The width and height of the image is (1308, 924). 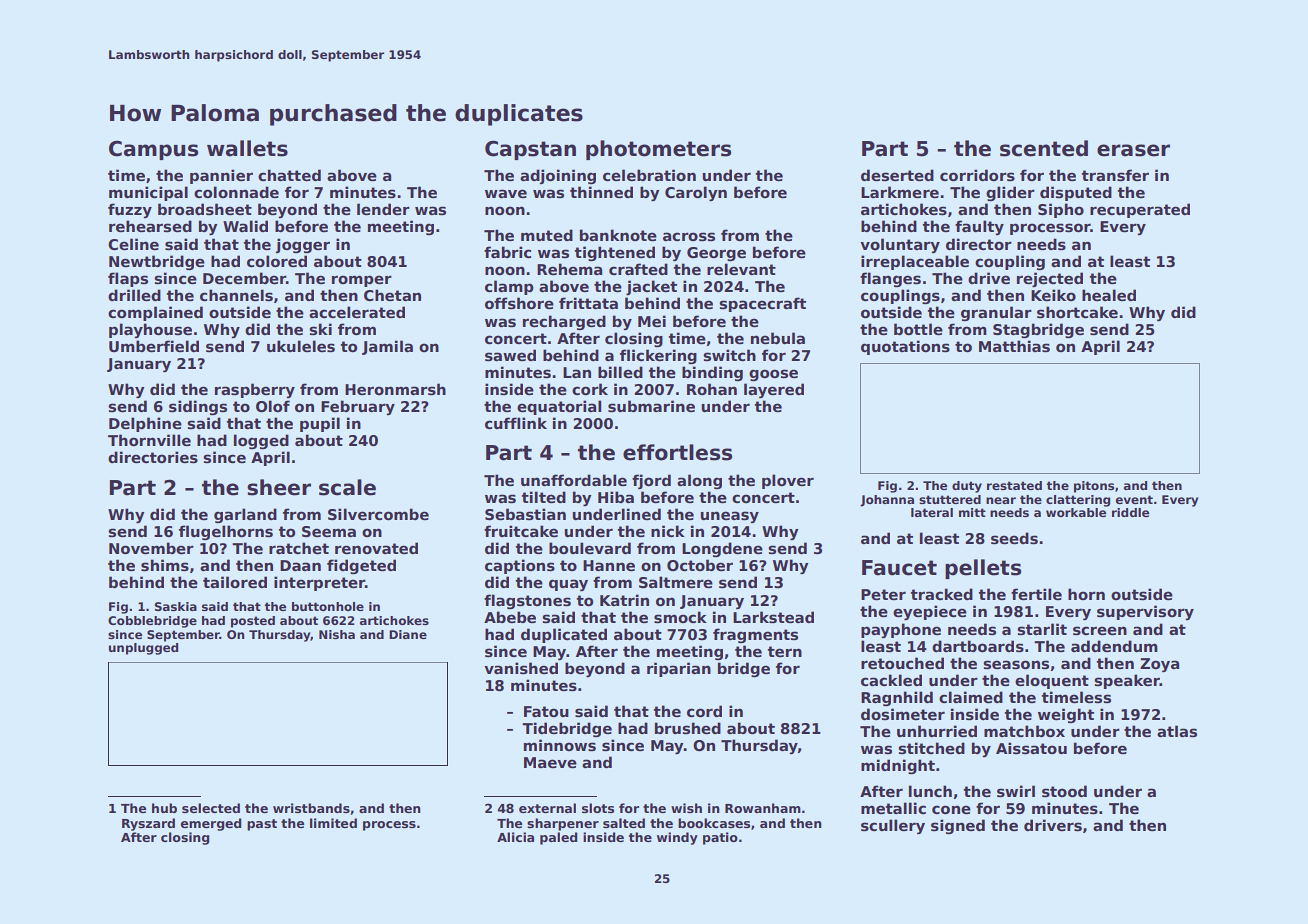 What do you see at coordinates (773, 617) in the image?
I see `Larkstead` at bounding box center [773, 617].
